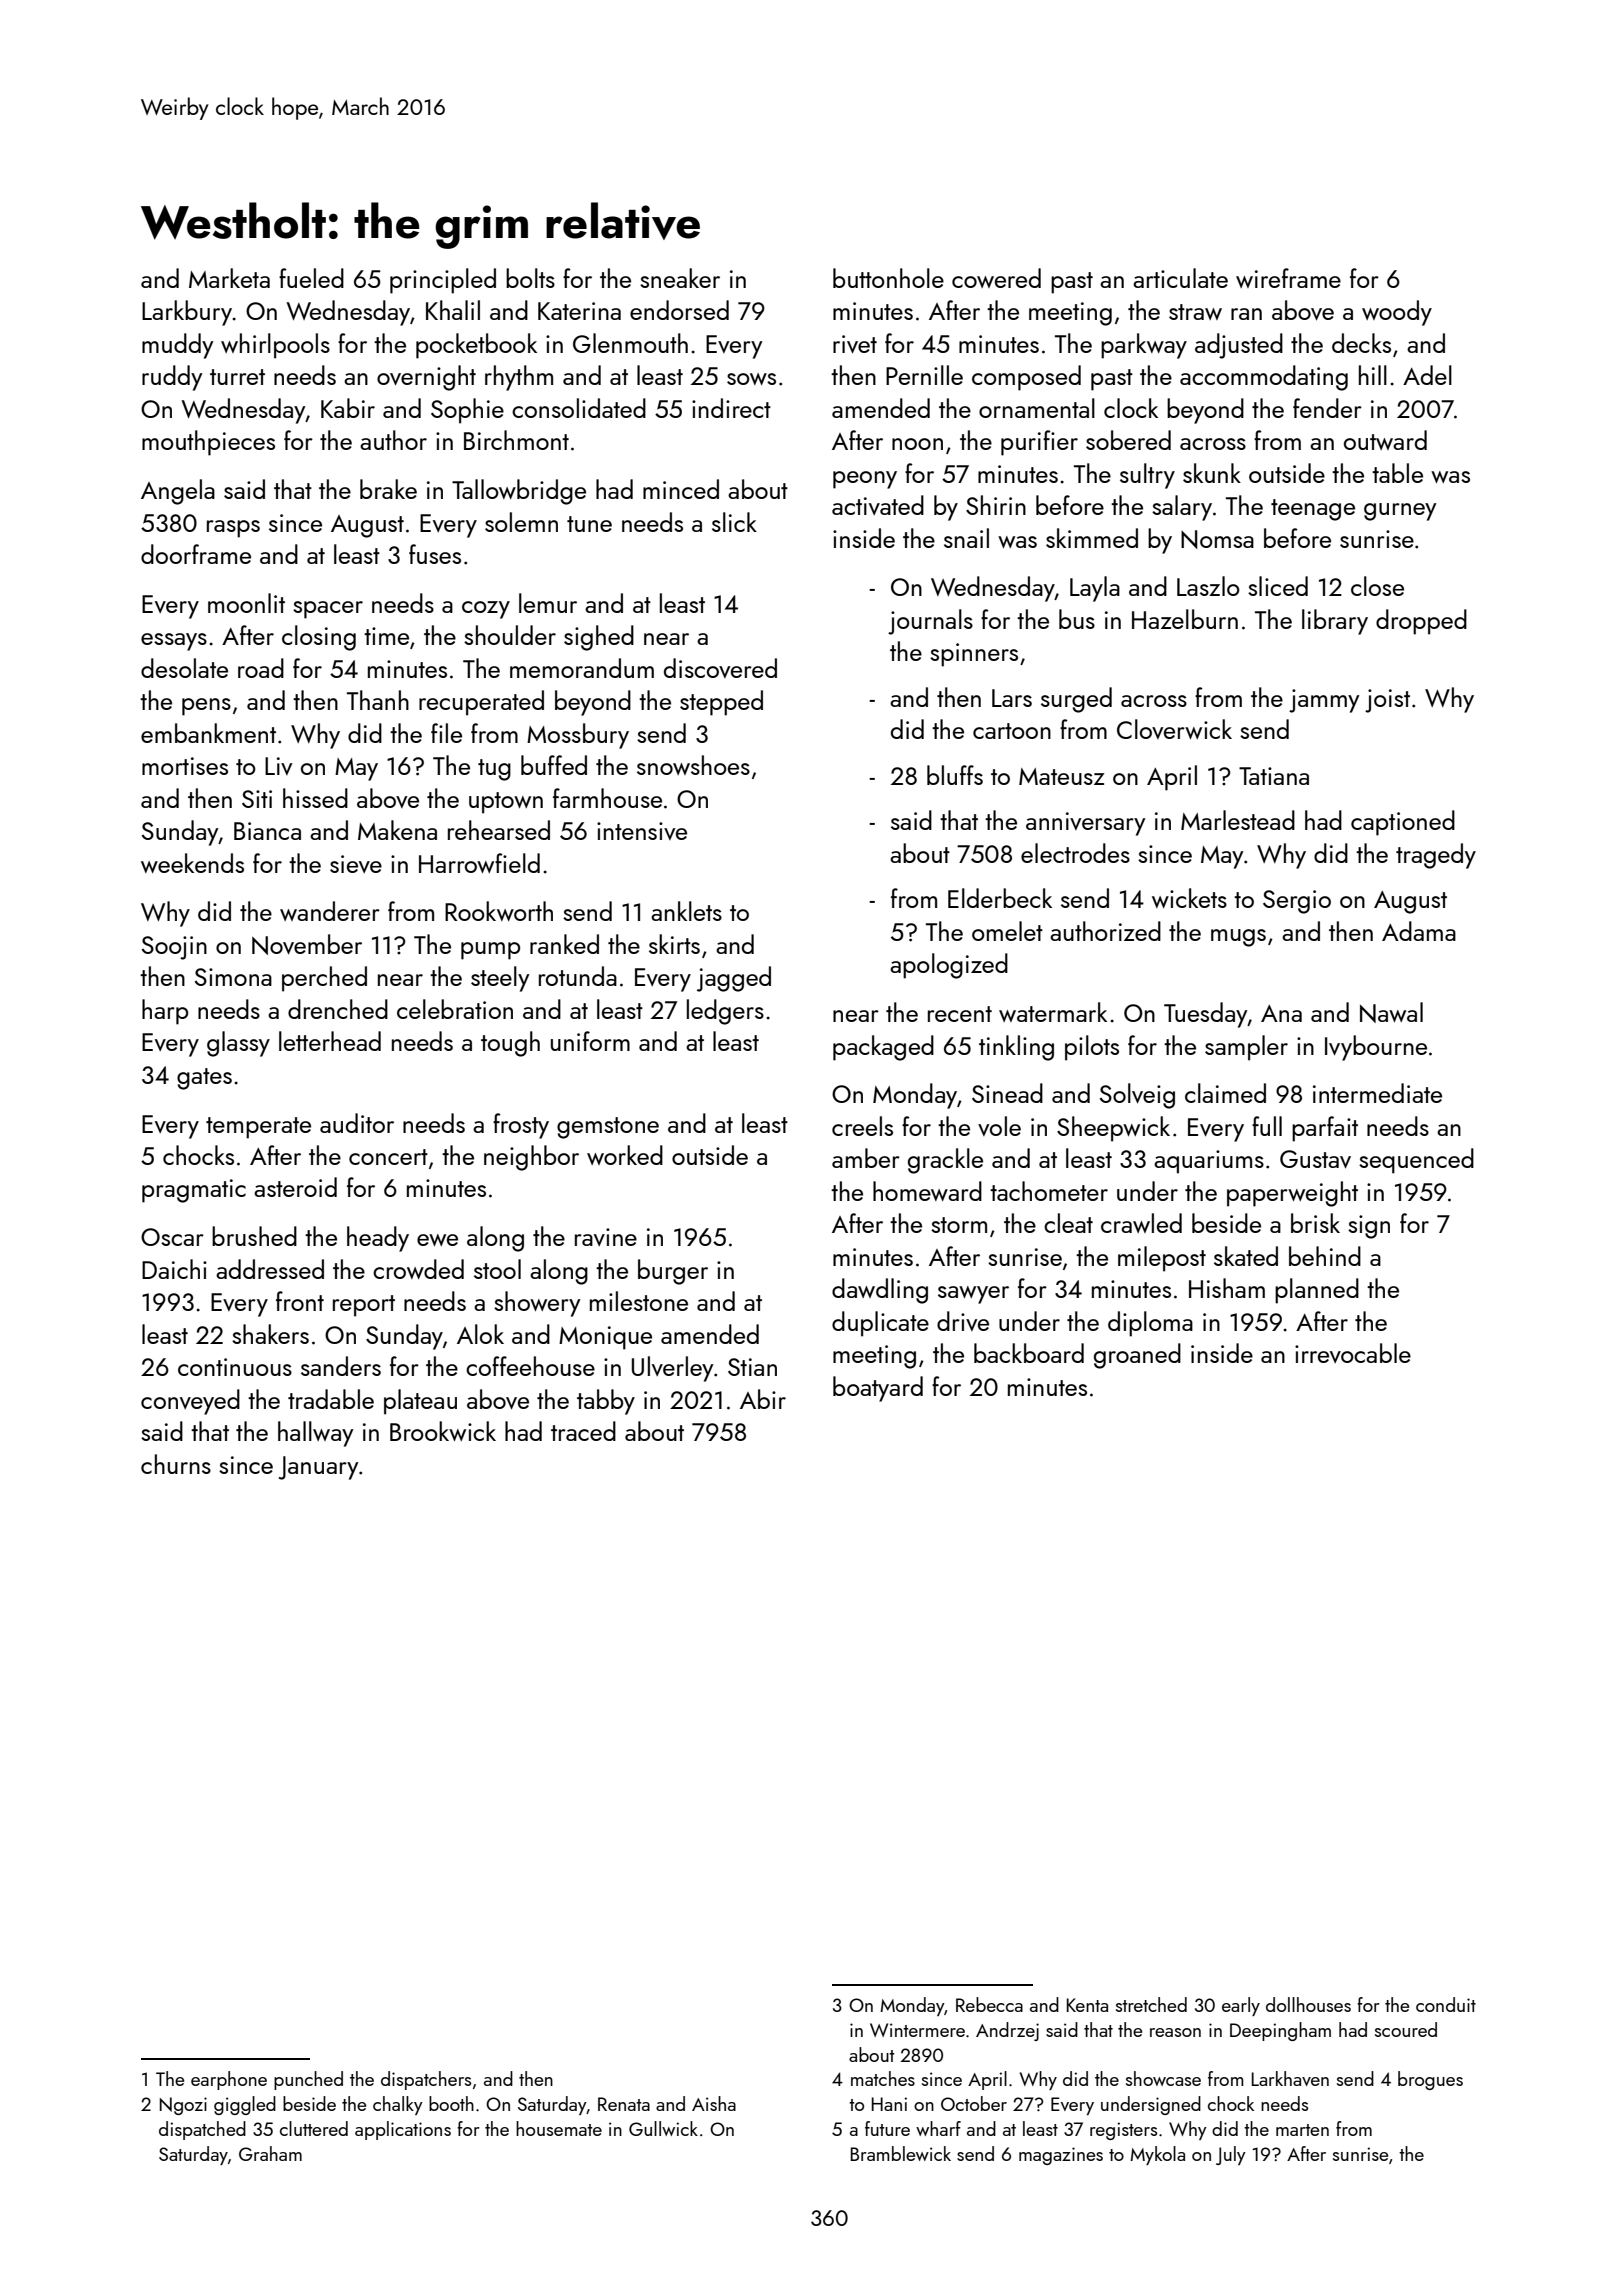 Image resolution: width=1620 pixels, height=2292 pixels. What do you see at coordinates (1241, 2006) in the screenshot?
I see `early` at bounding box center [1241, 2006].
